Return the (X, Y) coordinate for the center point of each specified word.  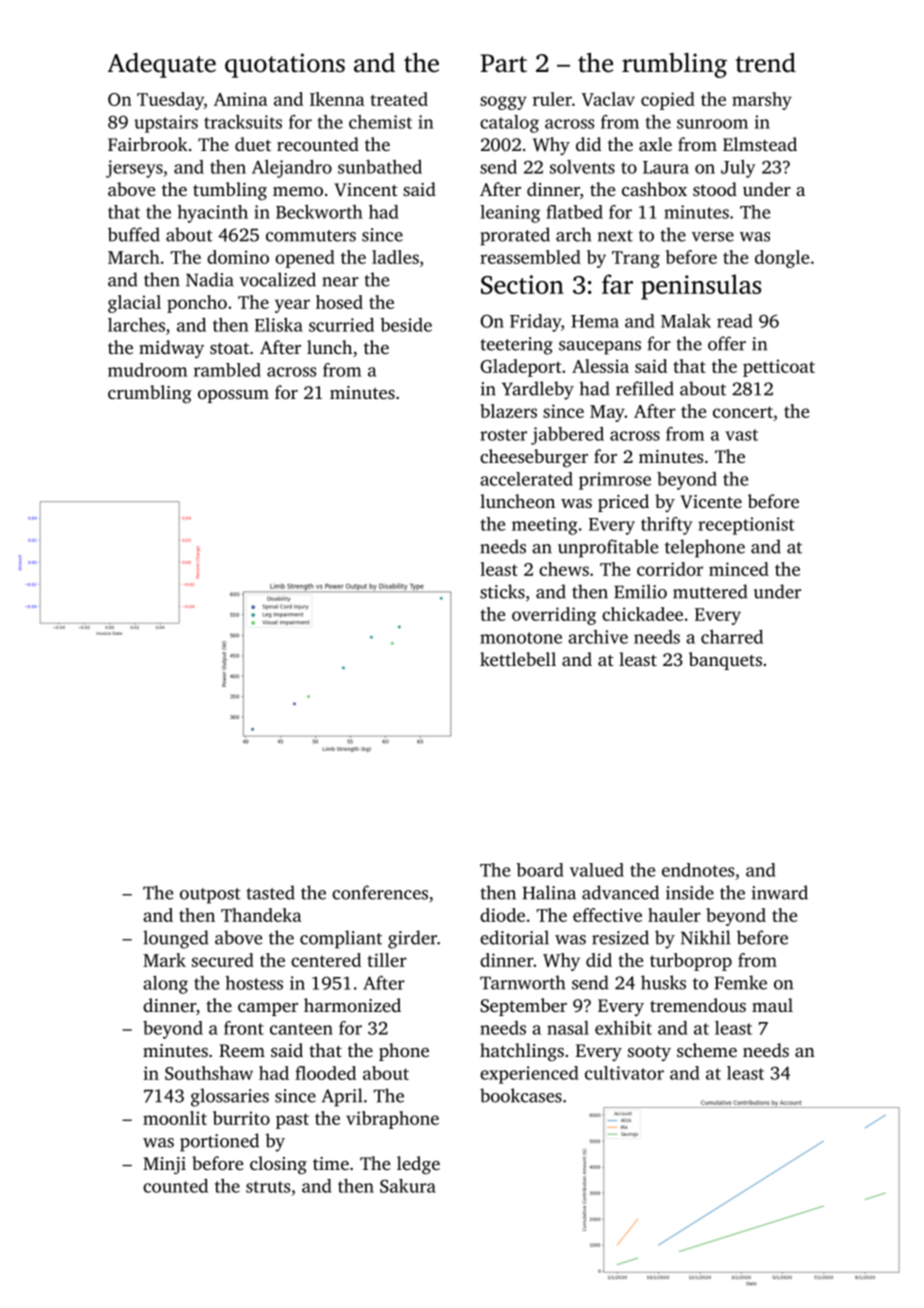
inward (780, 892)
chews (564, 569)
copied (668, 101)
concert (743, 412)
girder (412, 939)
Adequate (162, 65)
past (292, 1121)
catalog (509, 124)
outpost (210, 896)
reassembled (530, 257)
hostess (254, 983)
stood (715, 189)
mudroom (147, 370)
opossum (233, 396)
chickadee (642, 614)
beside (406, 325)
